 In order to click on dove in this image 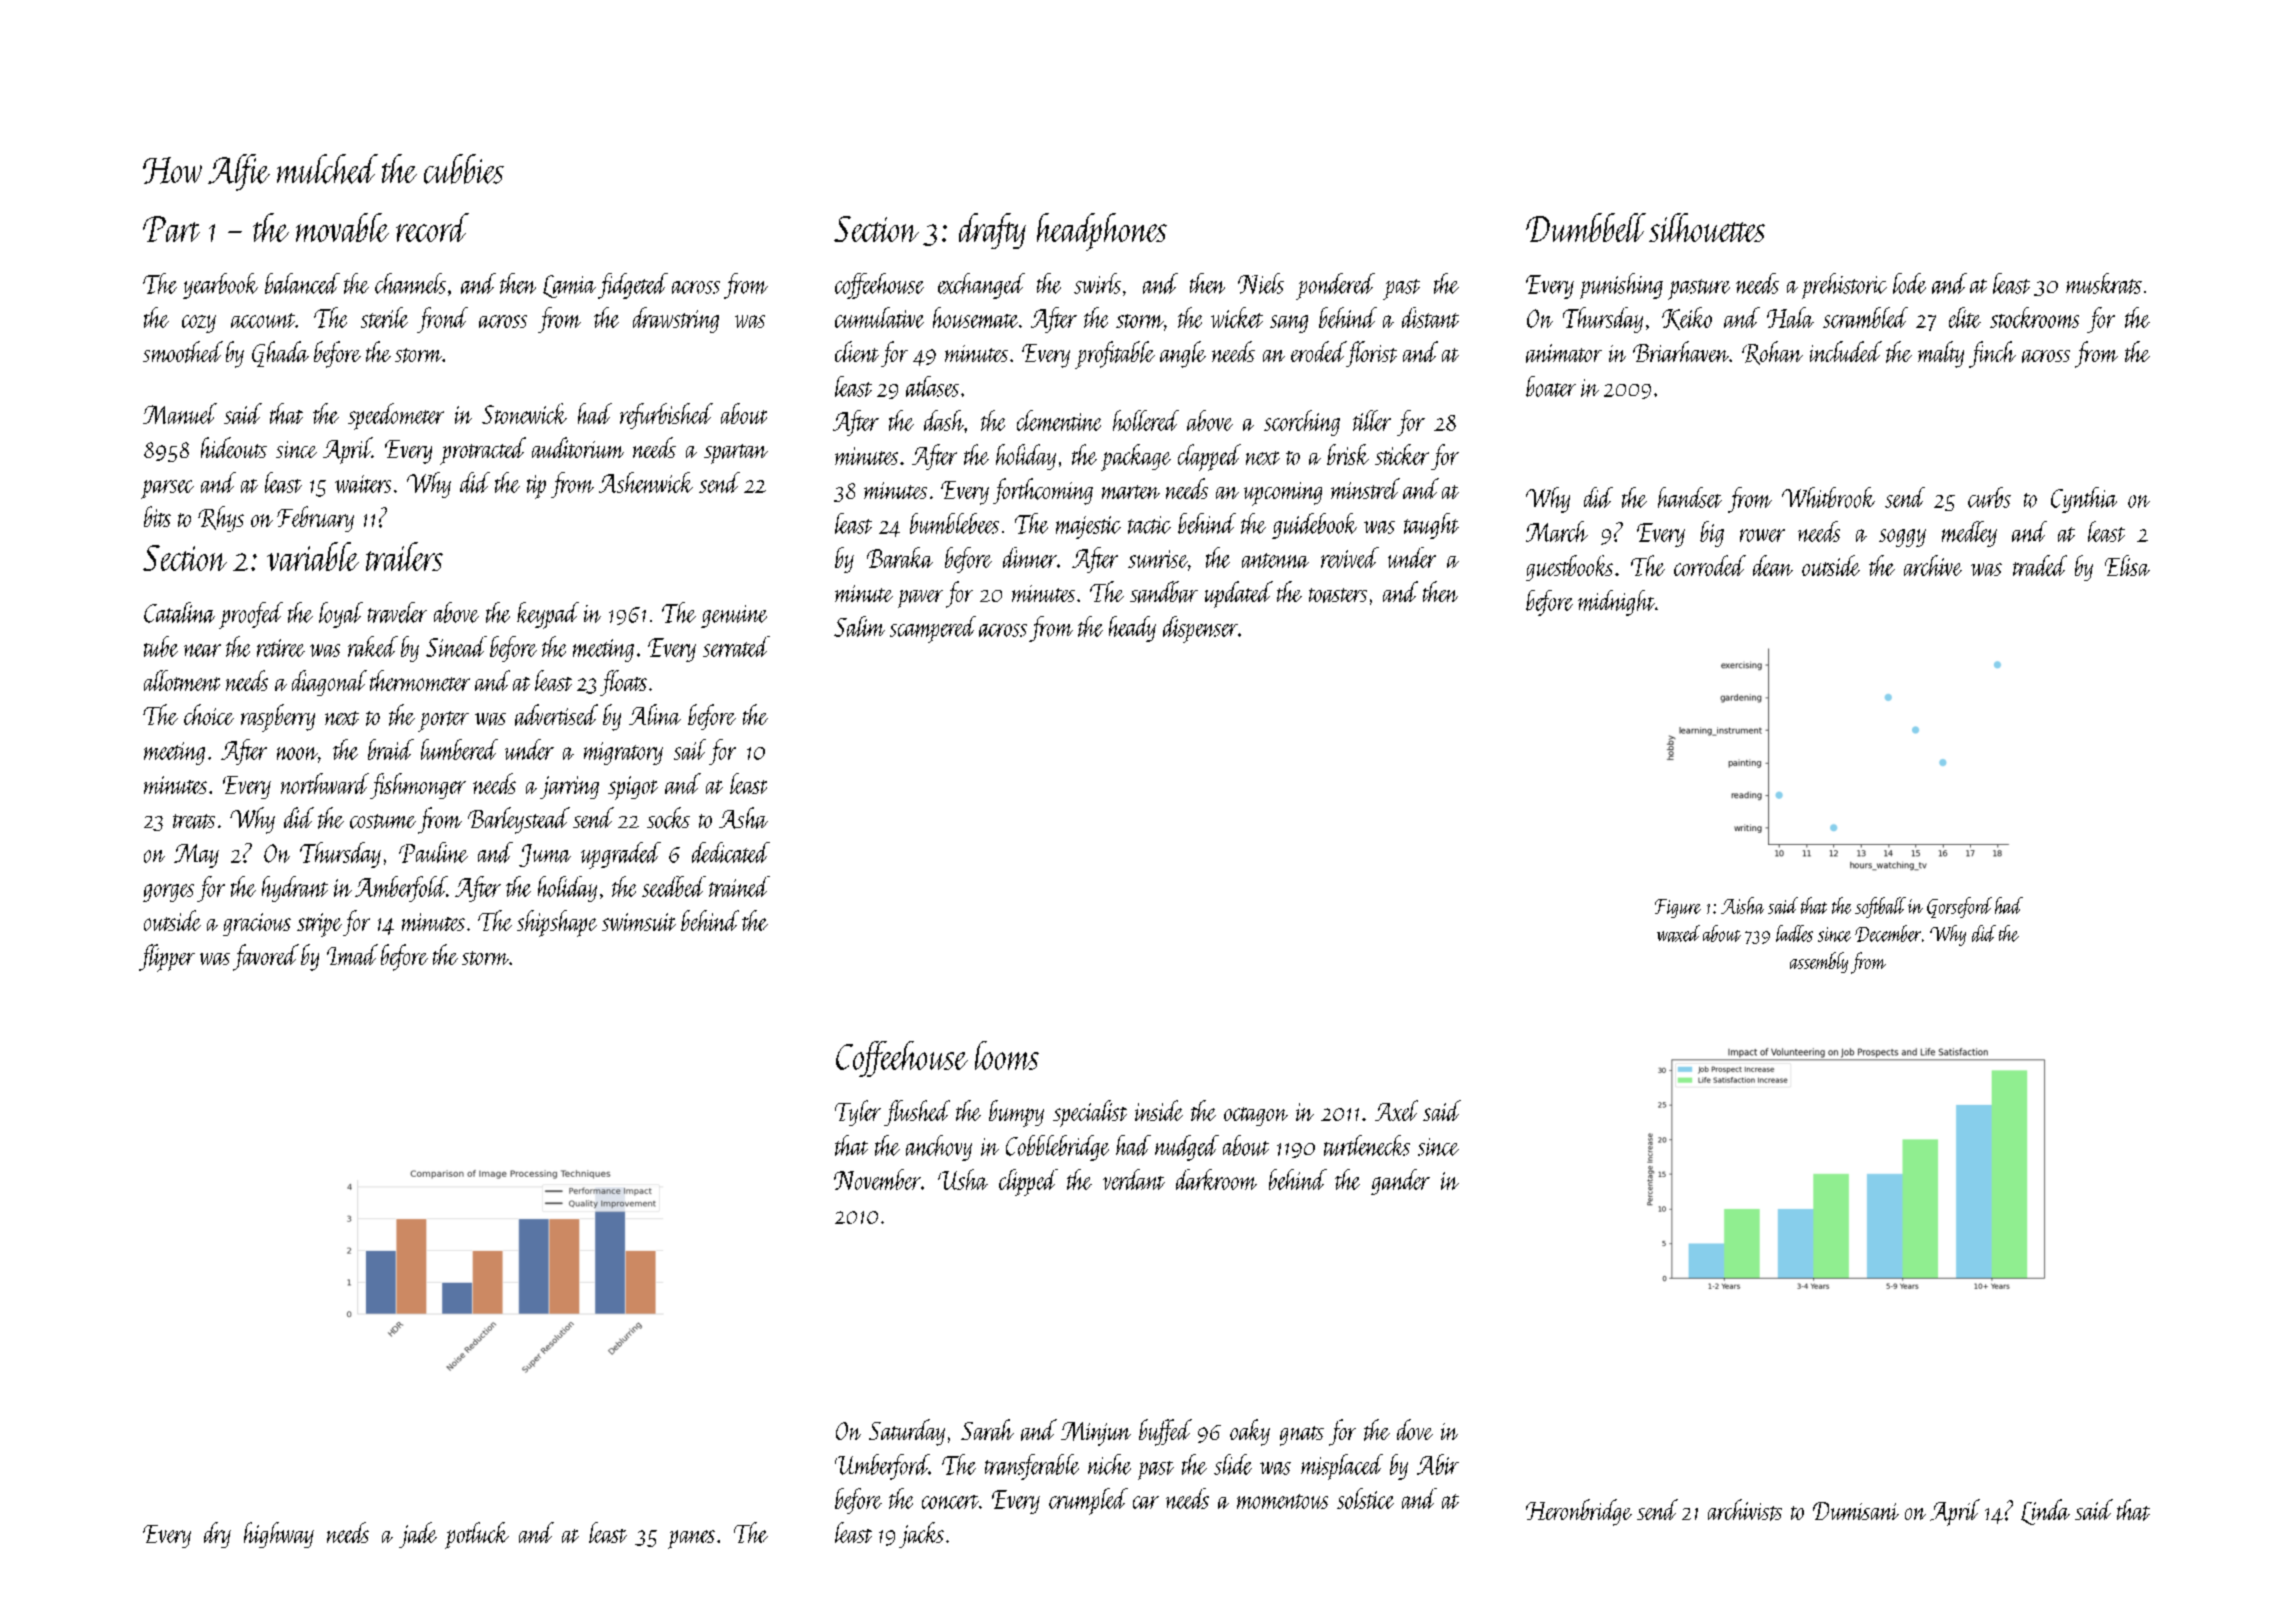, I will do `click(1415, 1429)`.
